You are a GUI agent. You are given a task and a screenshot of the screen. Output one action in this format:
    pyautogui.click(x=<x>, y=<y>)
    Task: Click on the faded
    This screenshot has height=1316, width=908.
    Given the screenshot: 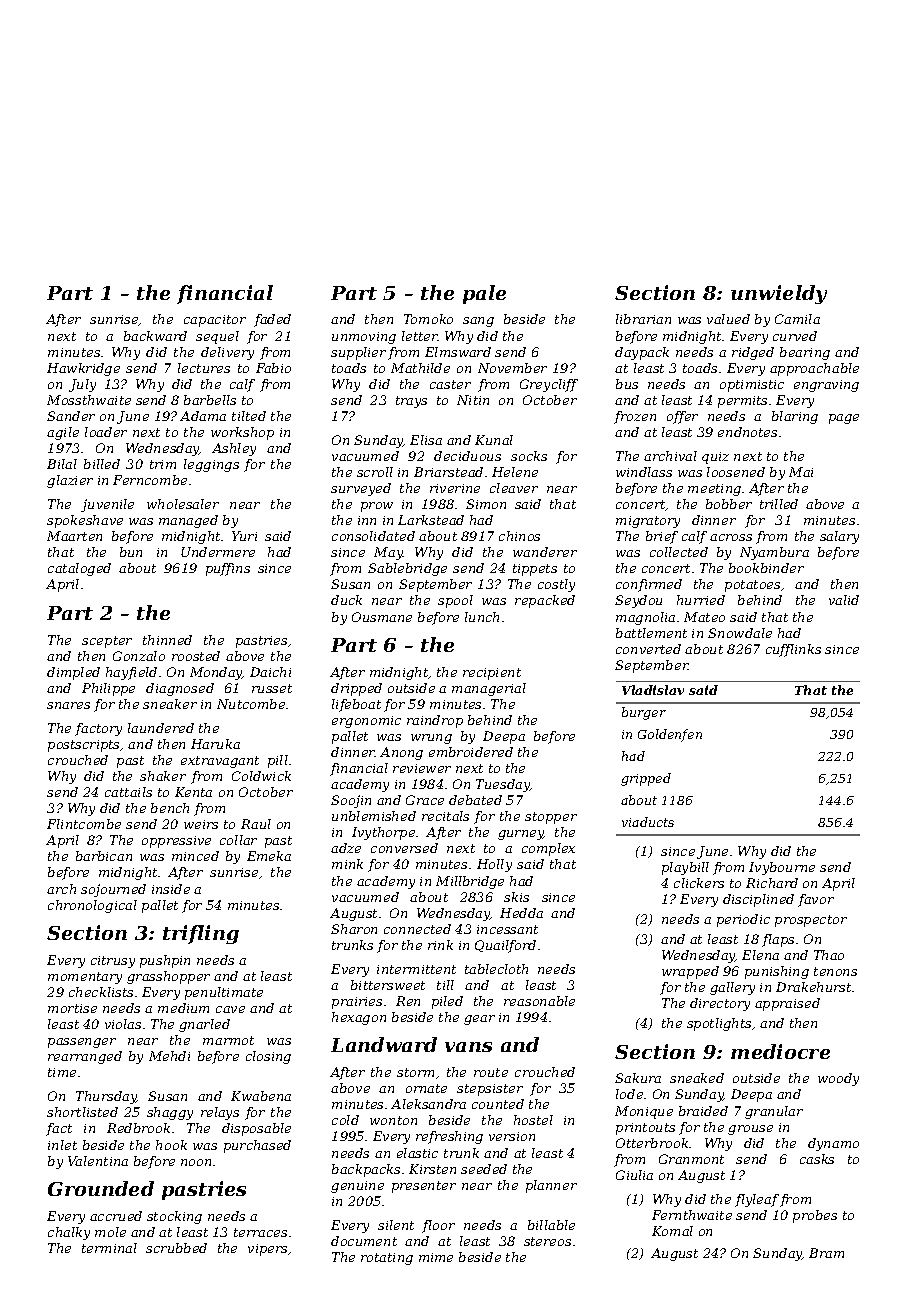 What is the action you would take?
    pyautogui.click(x=272, y=320)
